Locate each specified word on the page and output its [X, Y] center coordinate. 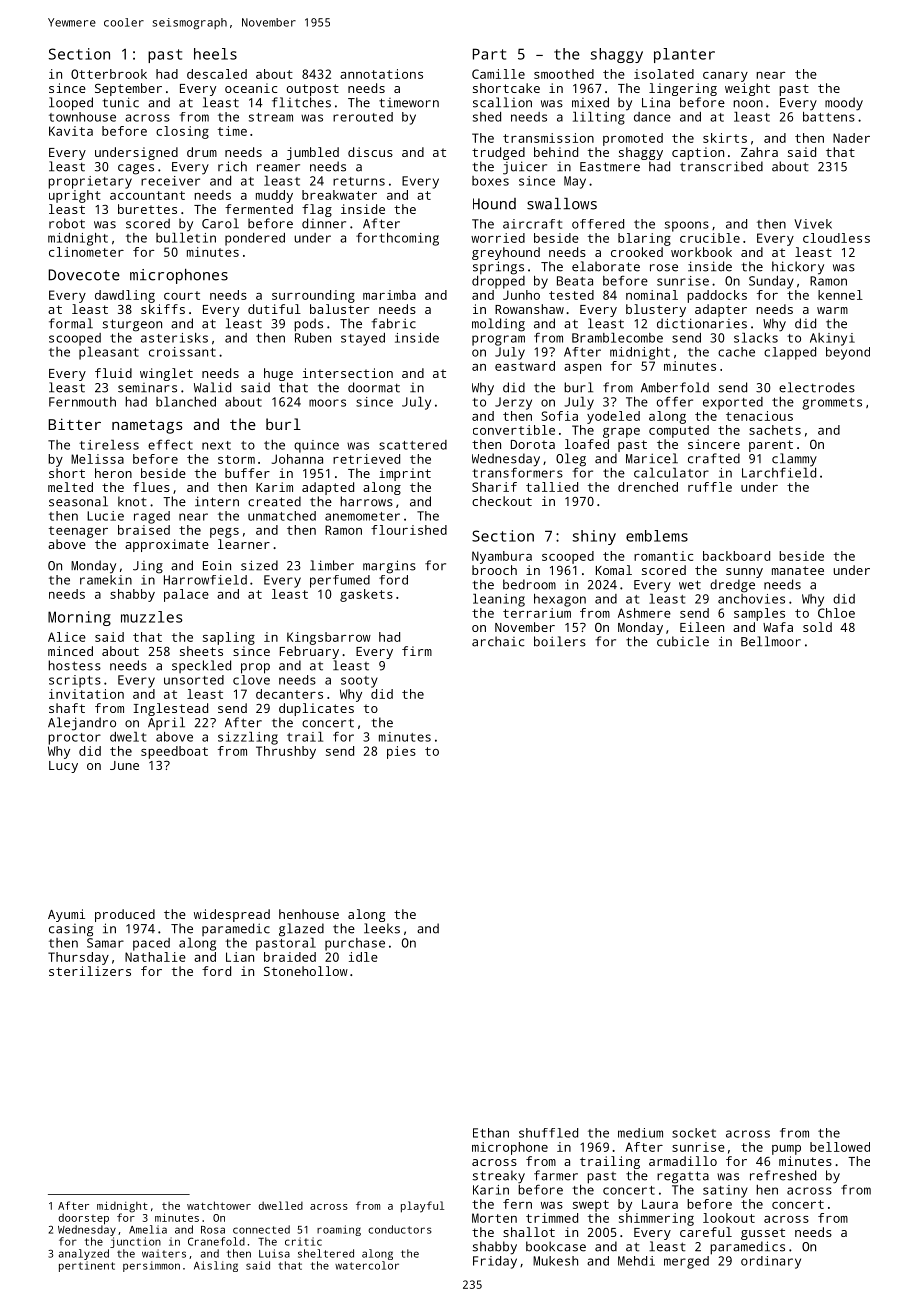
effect [170, 444]
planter [684, 55]
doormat [374, 387]
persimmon [151, 1266]
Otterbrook [109, 74]
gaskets [366, 595]
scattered [413, 445]
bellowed [840, 1147]
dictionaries [702, 323]
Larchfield [779, 473]
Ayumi [66, 915]
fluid [113, 373]
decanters [289, 694]
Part [489, 54]
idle [363, 957]
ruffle [710, 487]
